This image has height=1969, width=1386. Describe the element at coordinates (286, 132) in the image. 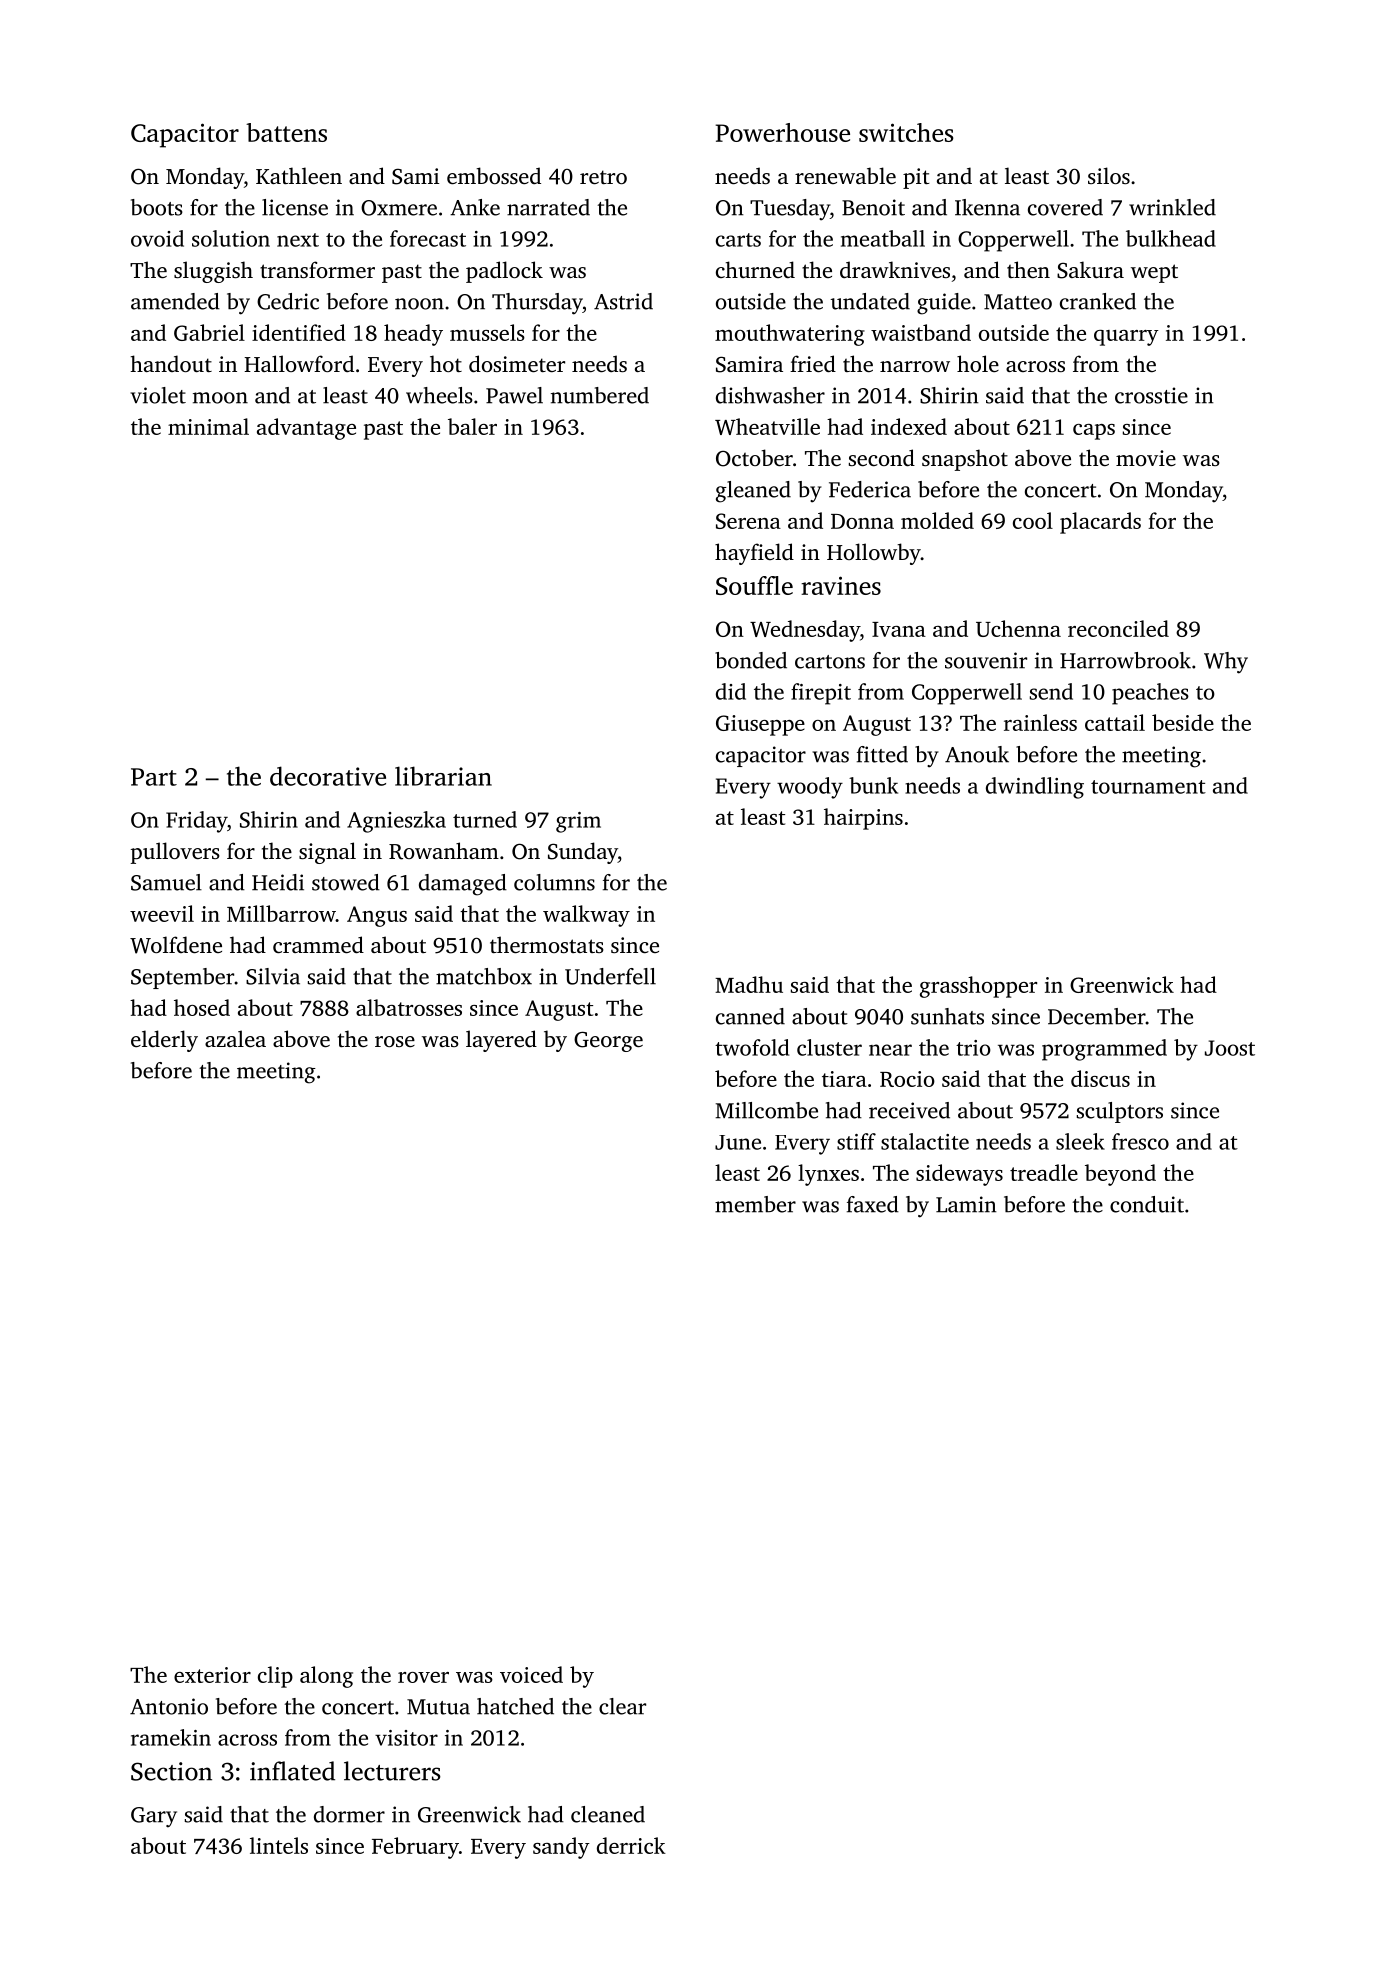

I see `battens` at that location.
